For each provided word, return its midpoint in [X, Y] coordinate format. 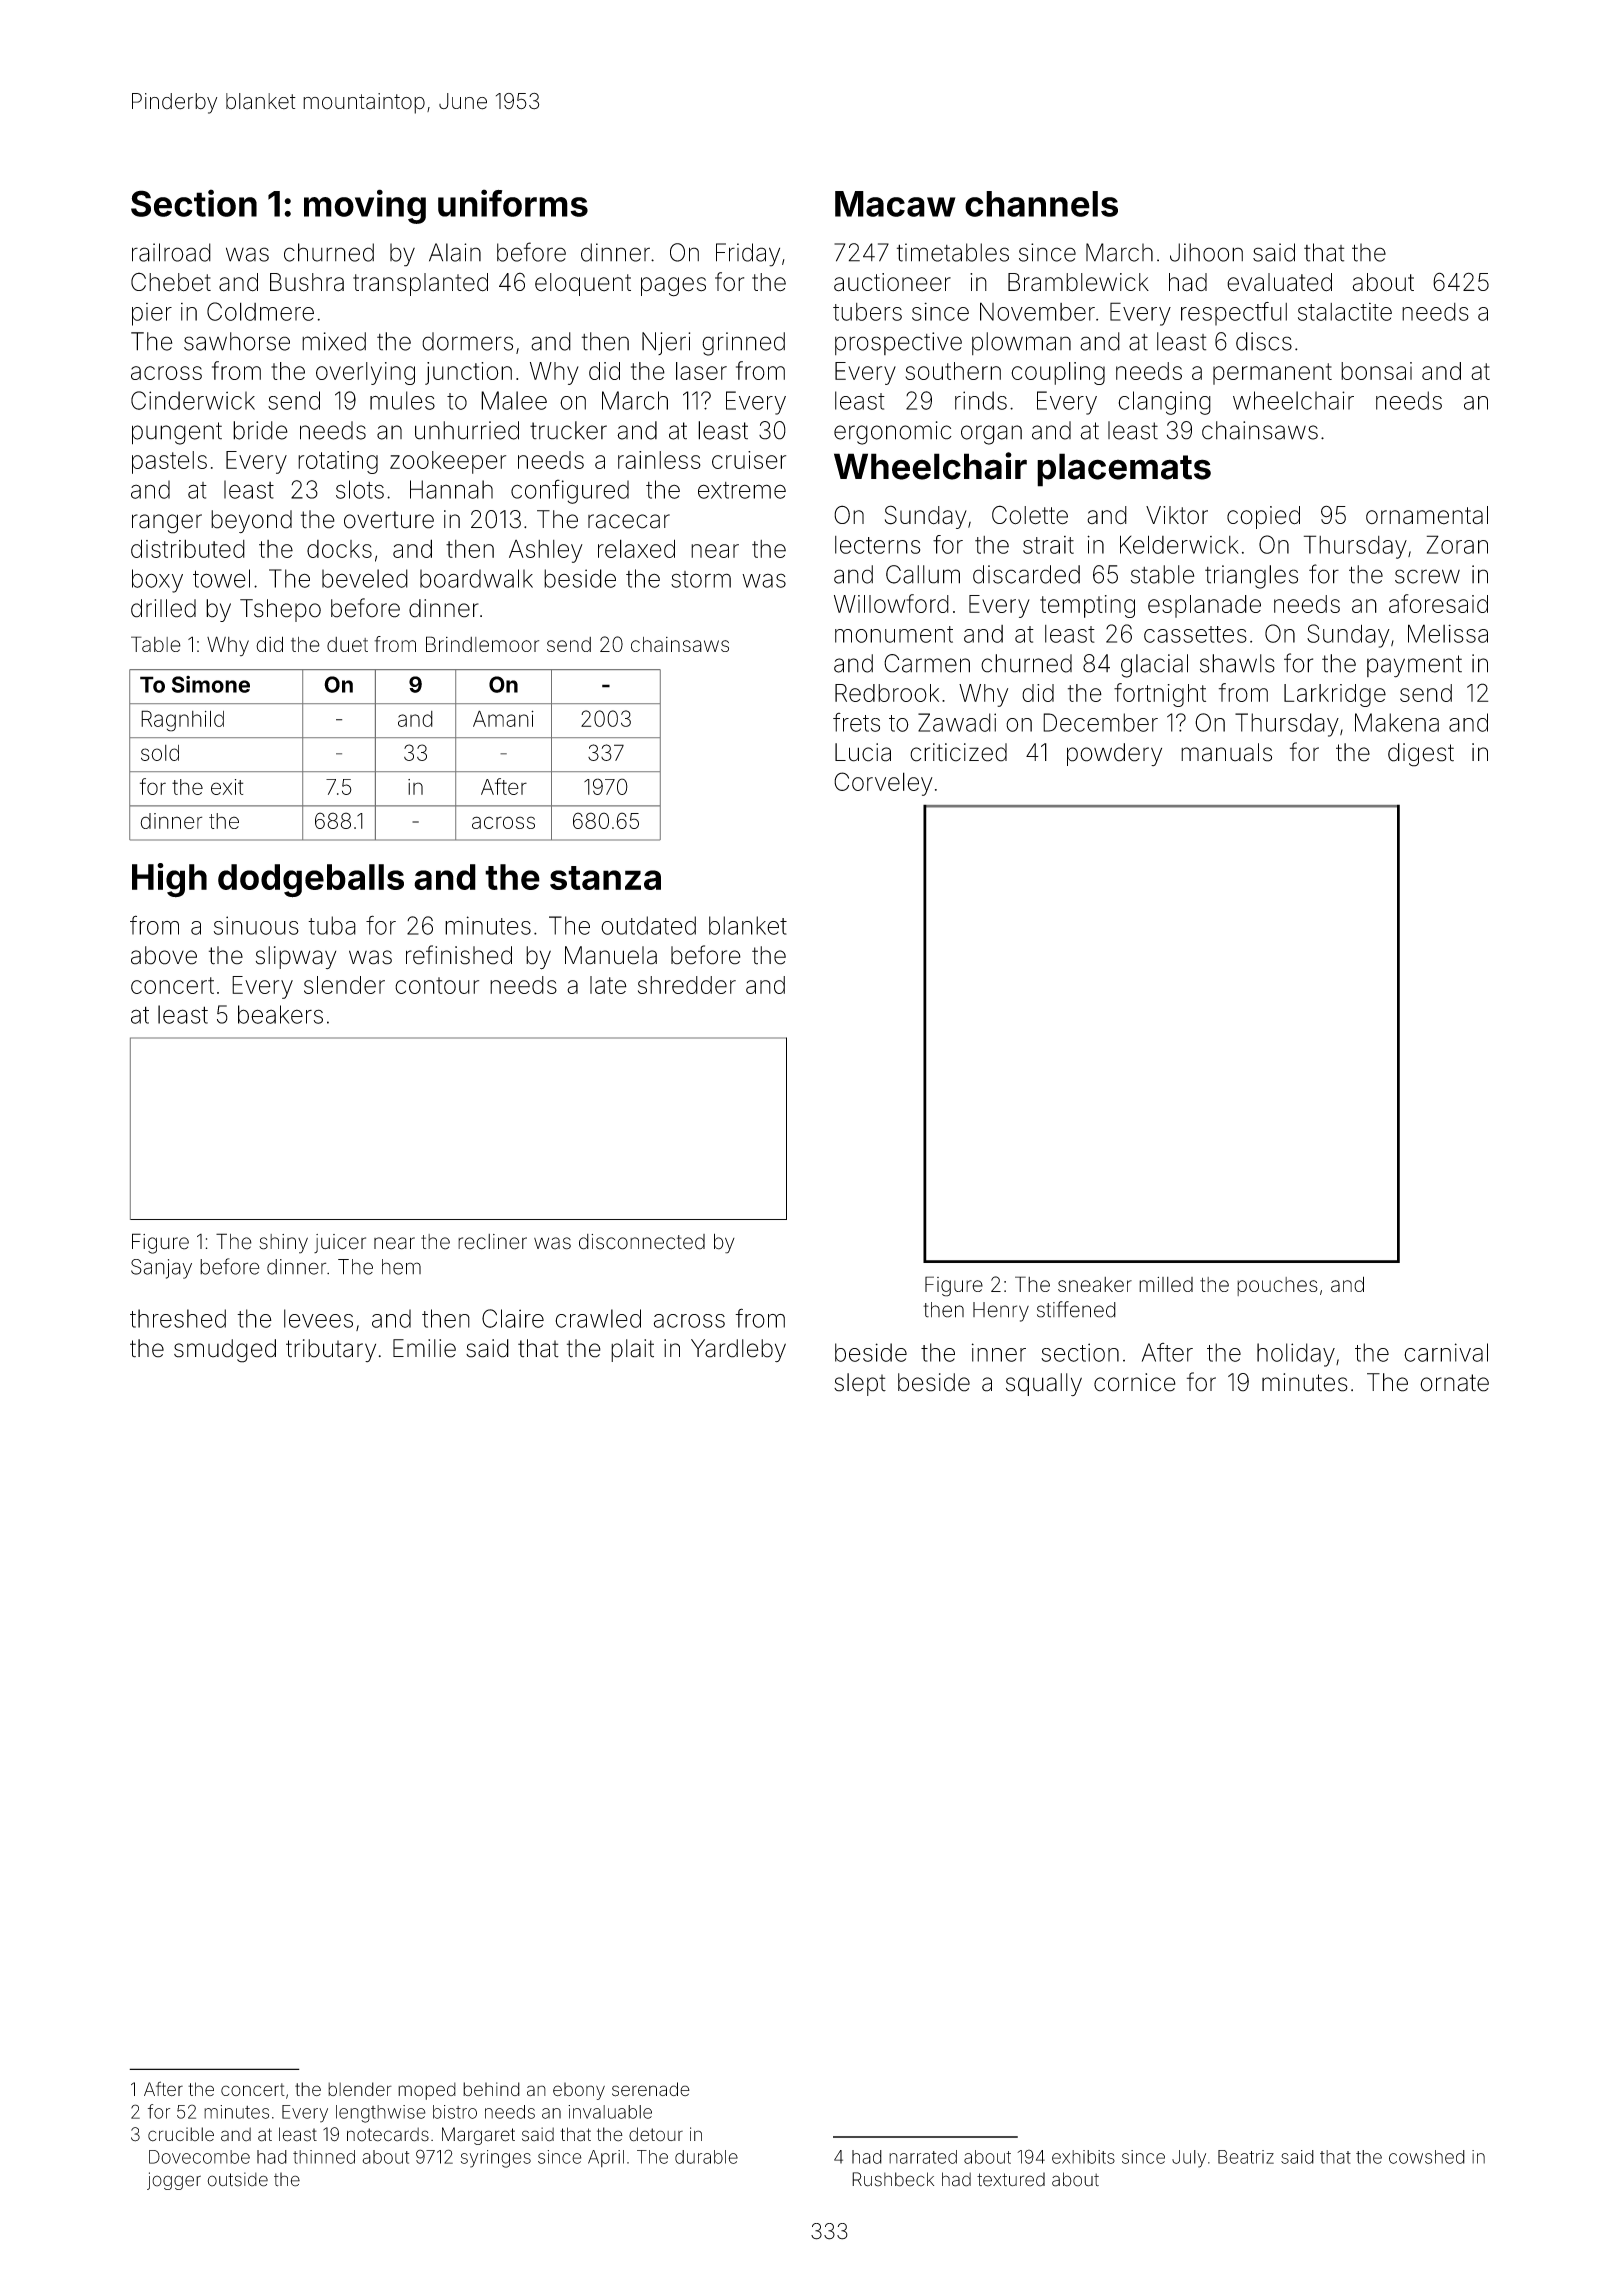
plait [632, 1350]
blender [360, 2089]
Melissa [1448, 633]
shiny [283, 1244]
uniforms [513, 203]
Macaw [895, 204]
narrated [923, 2157]
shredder [687, 985]
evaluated [1279, 282]
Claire [513, 1318]
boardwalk [476, 578]
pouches [1277, 1286]
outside [238, 2179]
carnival [1446, 1352]
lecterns [877, 545]
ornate [1454, 1383]
